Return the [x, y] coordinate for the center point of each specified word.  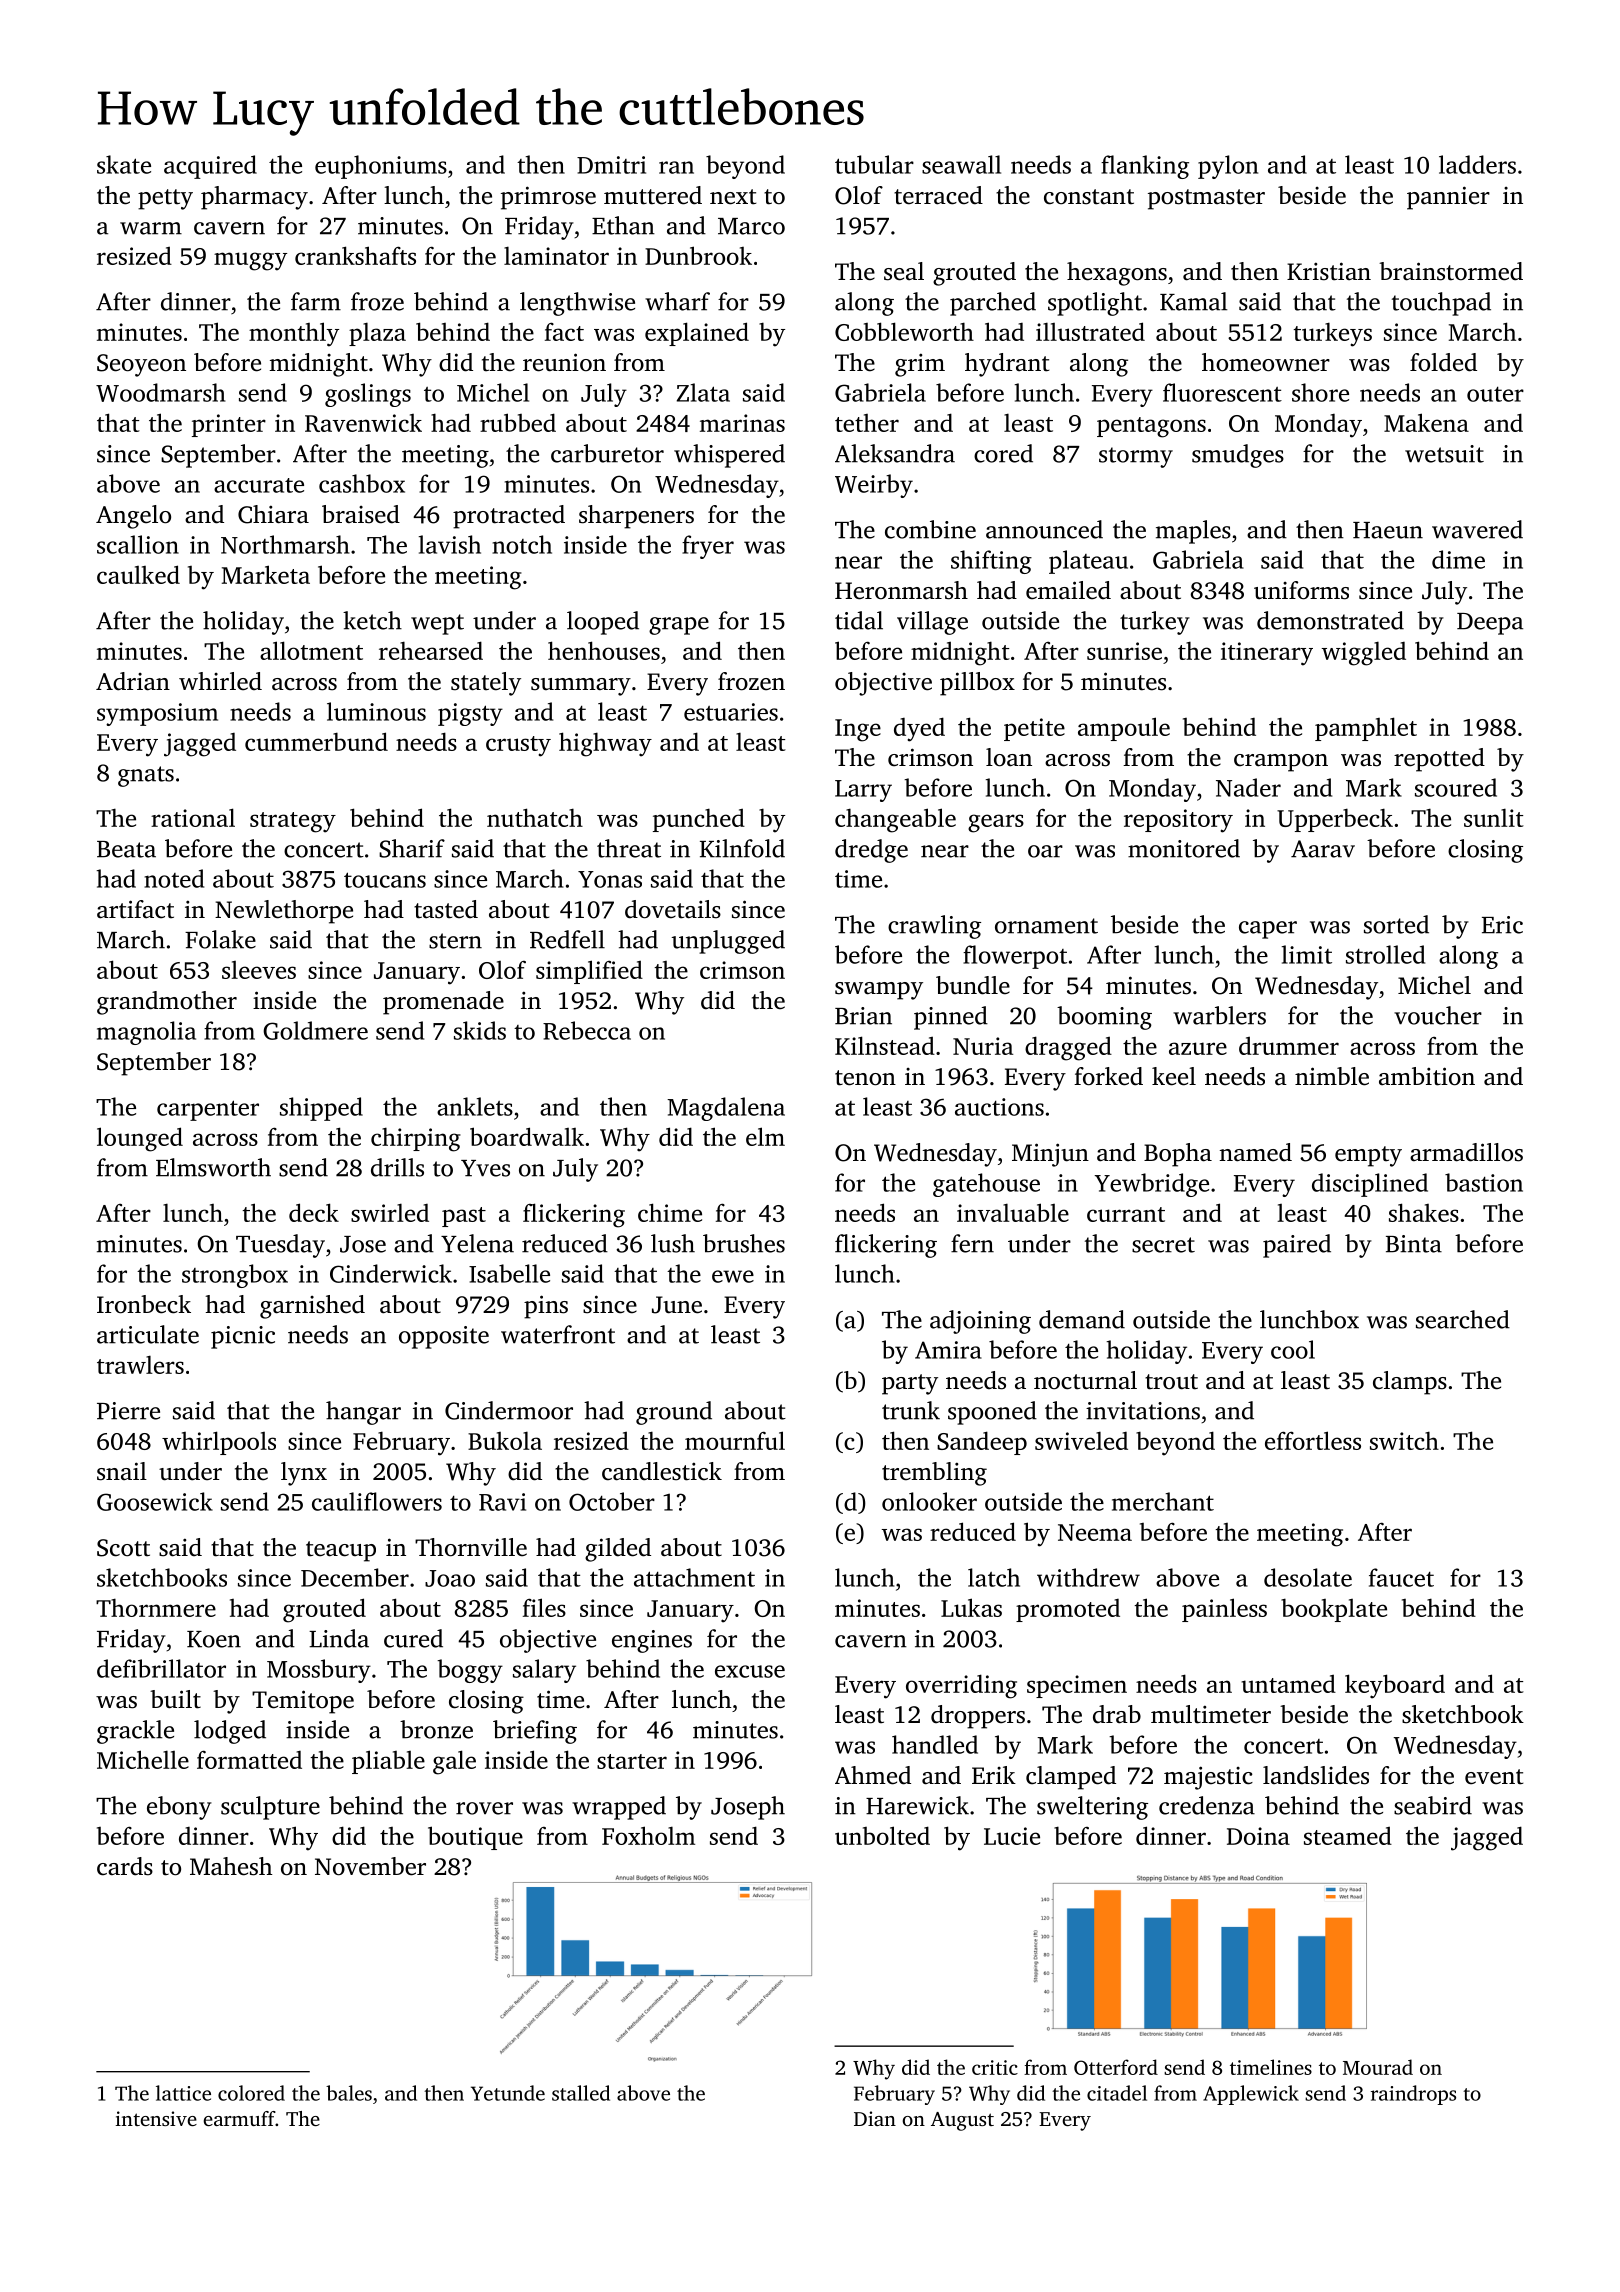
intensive [156, 2118]
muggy [250, 261]
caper [1268, 930]
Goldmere [315, 1030]
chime [670, 1212]
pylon [1228, 167]
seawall [961, 164]
